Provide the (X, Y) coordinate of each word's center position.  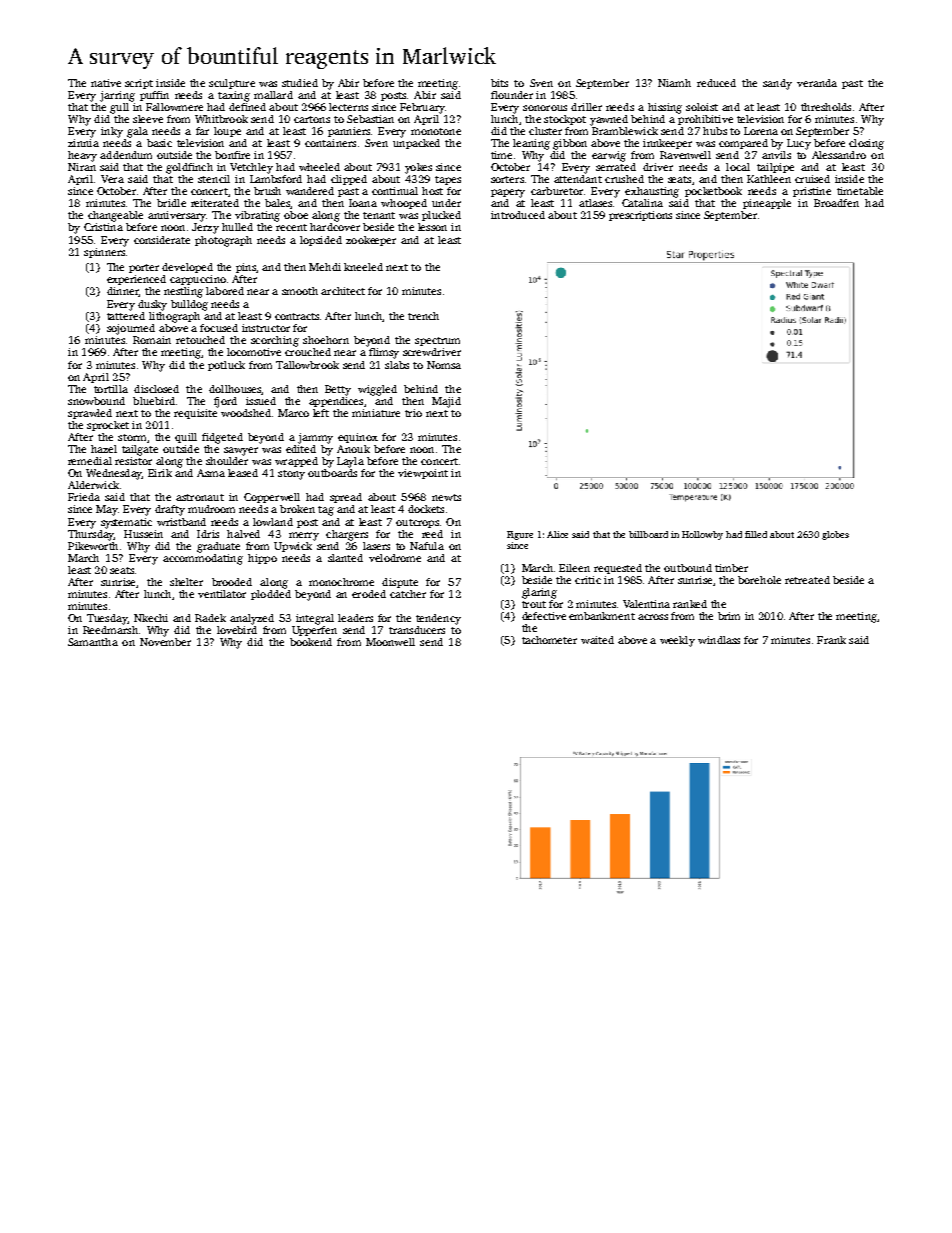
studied (300, 83)
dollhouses (235, 389)
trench (423, 316)
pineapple (767, 204)
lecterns (348, 107)
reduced (716, 83)
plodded (271, 595)
